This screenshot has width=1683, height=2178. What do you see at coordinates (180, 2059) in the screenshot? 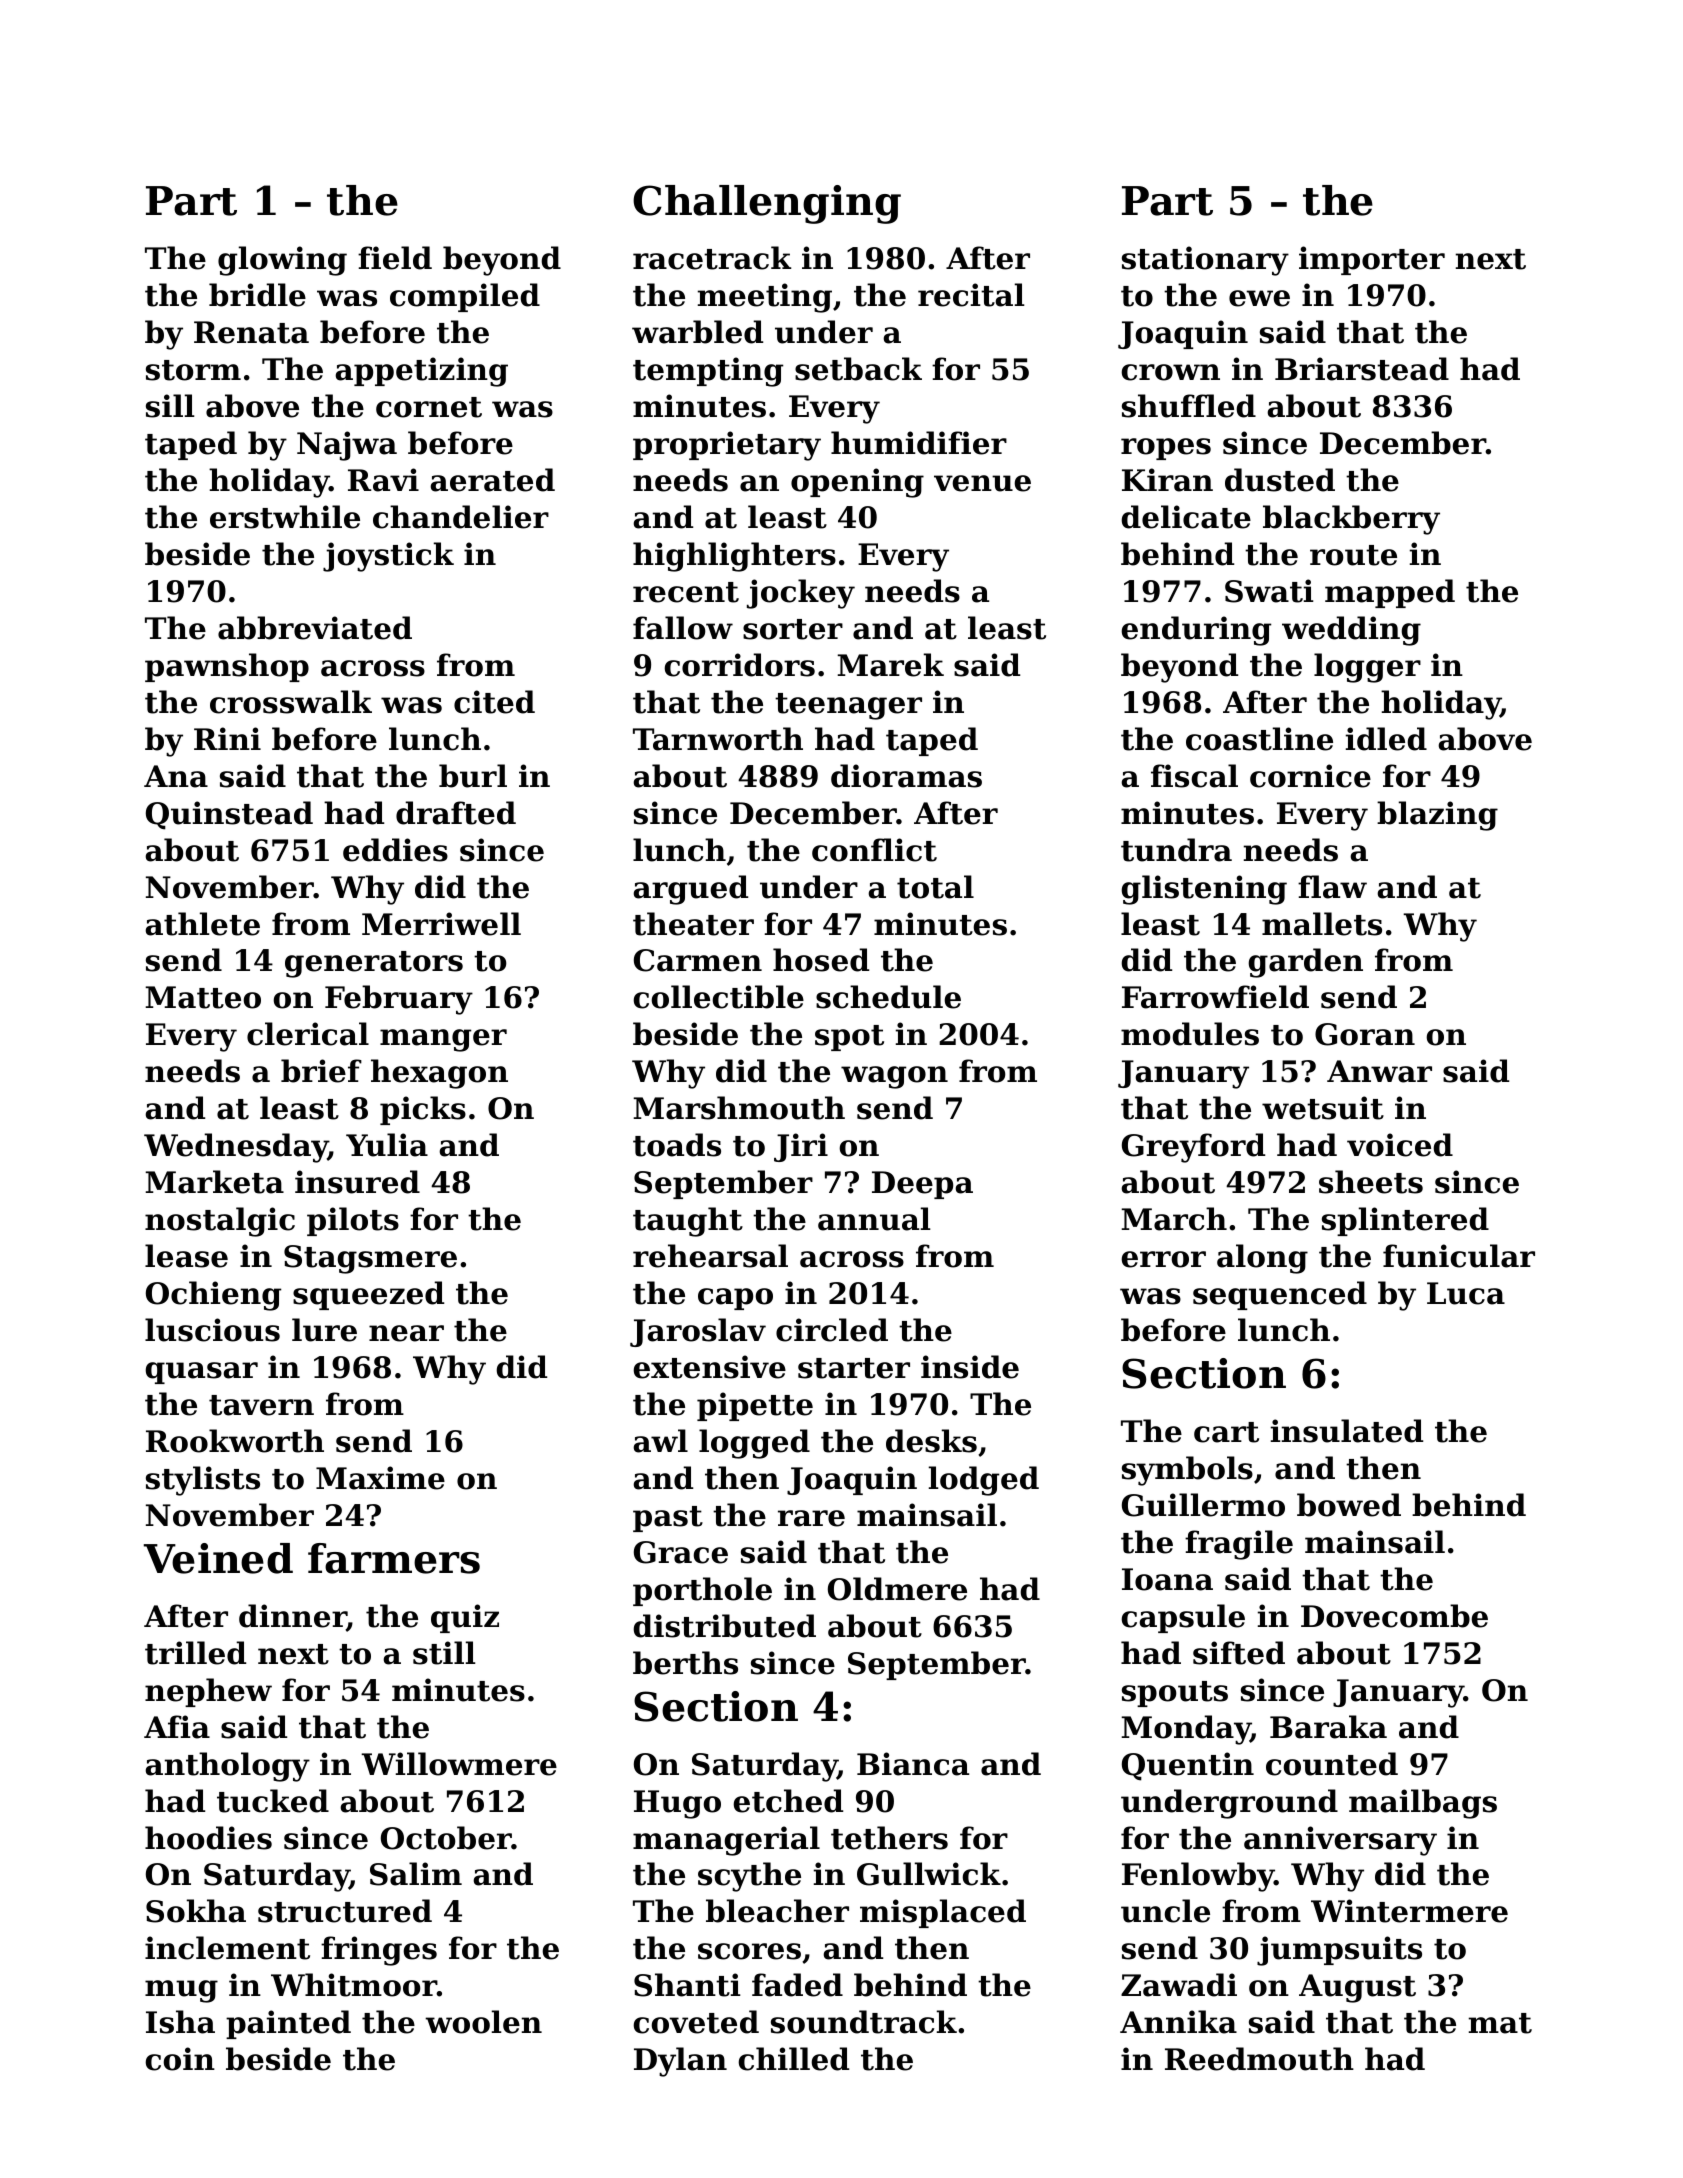
I see `coin` at bounding box center [180, 2059].
